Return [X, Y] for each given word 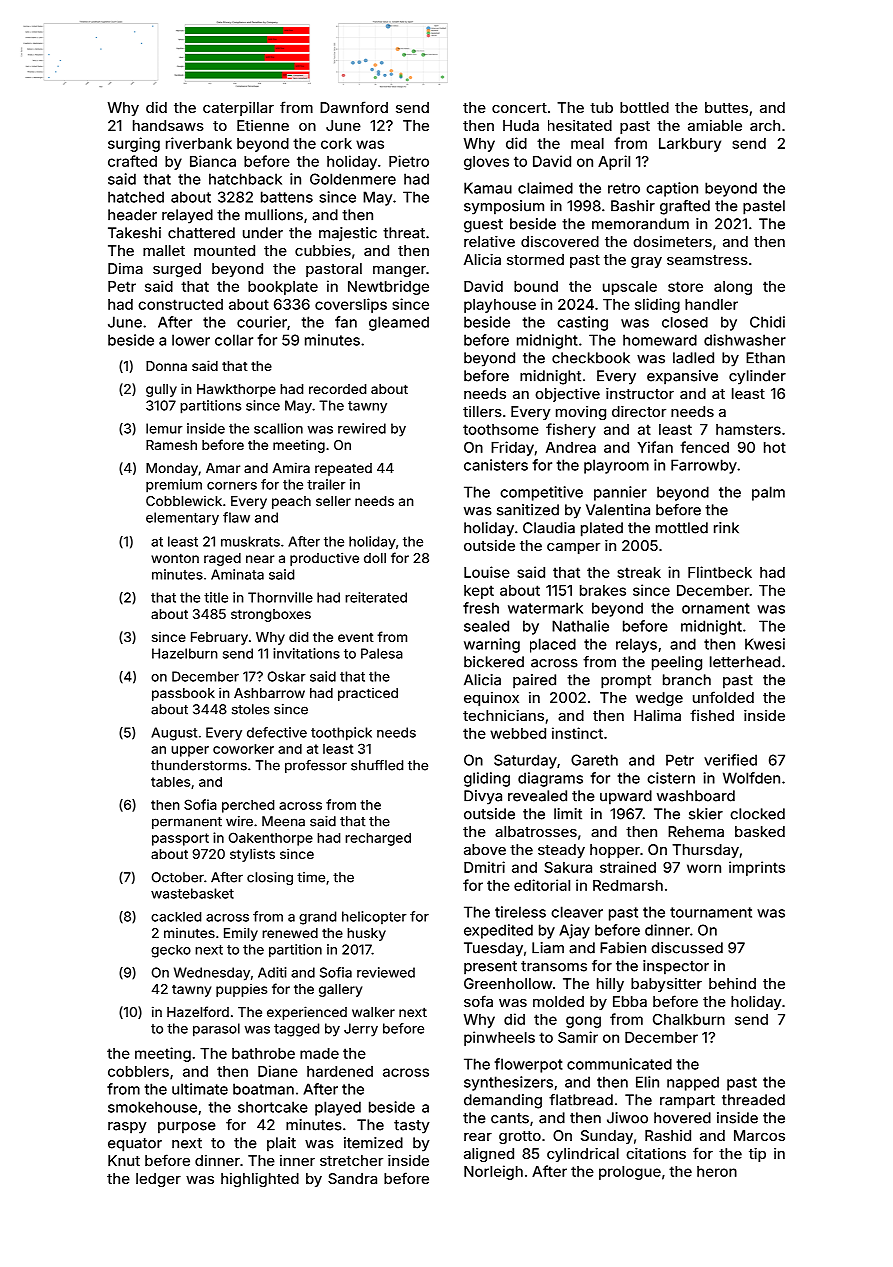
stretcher [351, 1160]
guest [483, 226]
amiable [715, 125]
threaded [753, 1100]
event [356, 637]
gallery [340, 990]
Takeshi [134, 233]
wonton [175, 558]
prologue [630, 1173]
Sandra [352, 1178]
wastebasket [192, 893]
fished [712, 715]
